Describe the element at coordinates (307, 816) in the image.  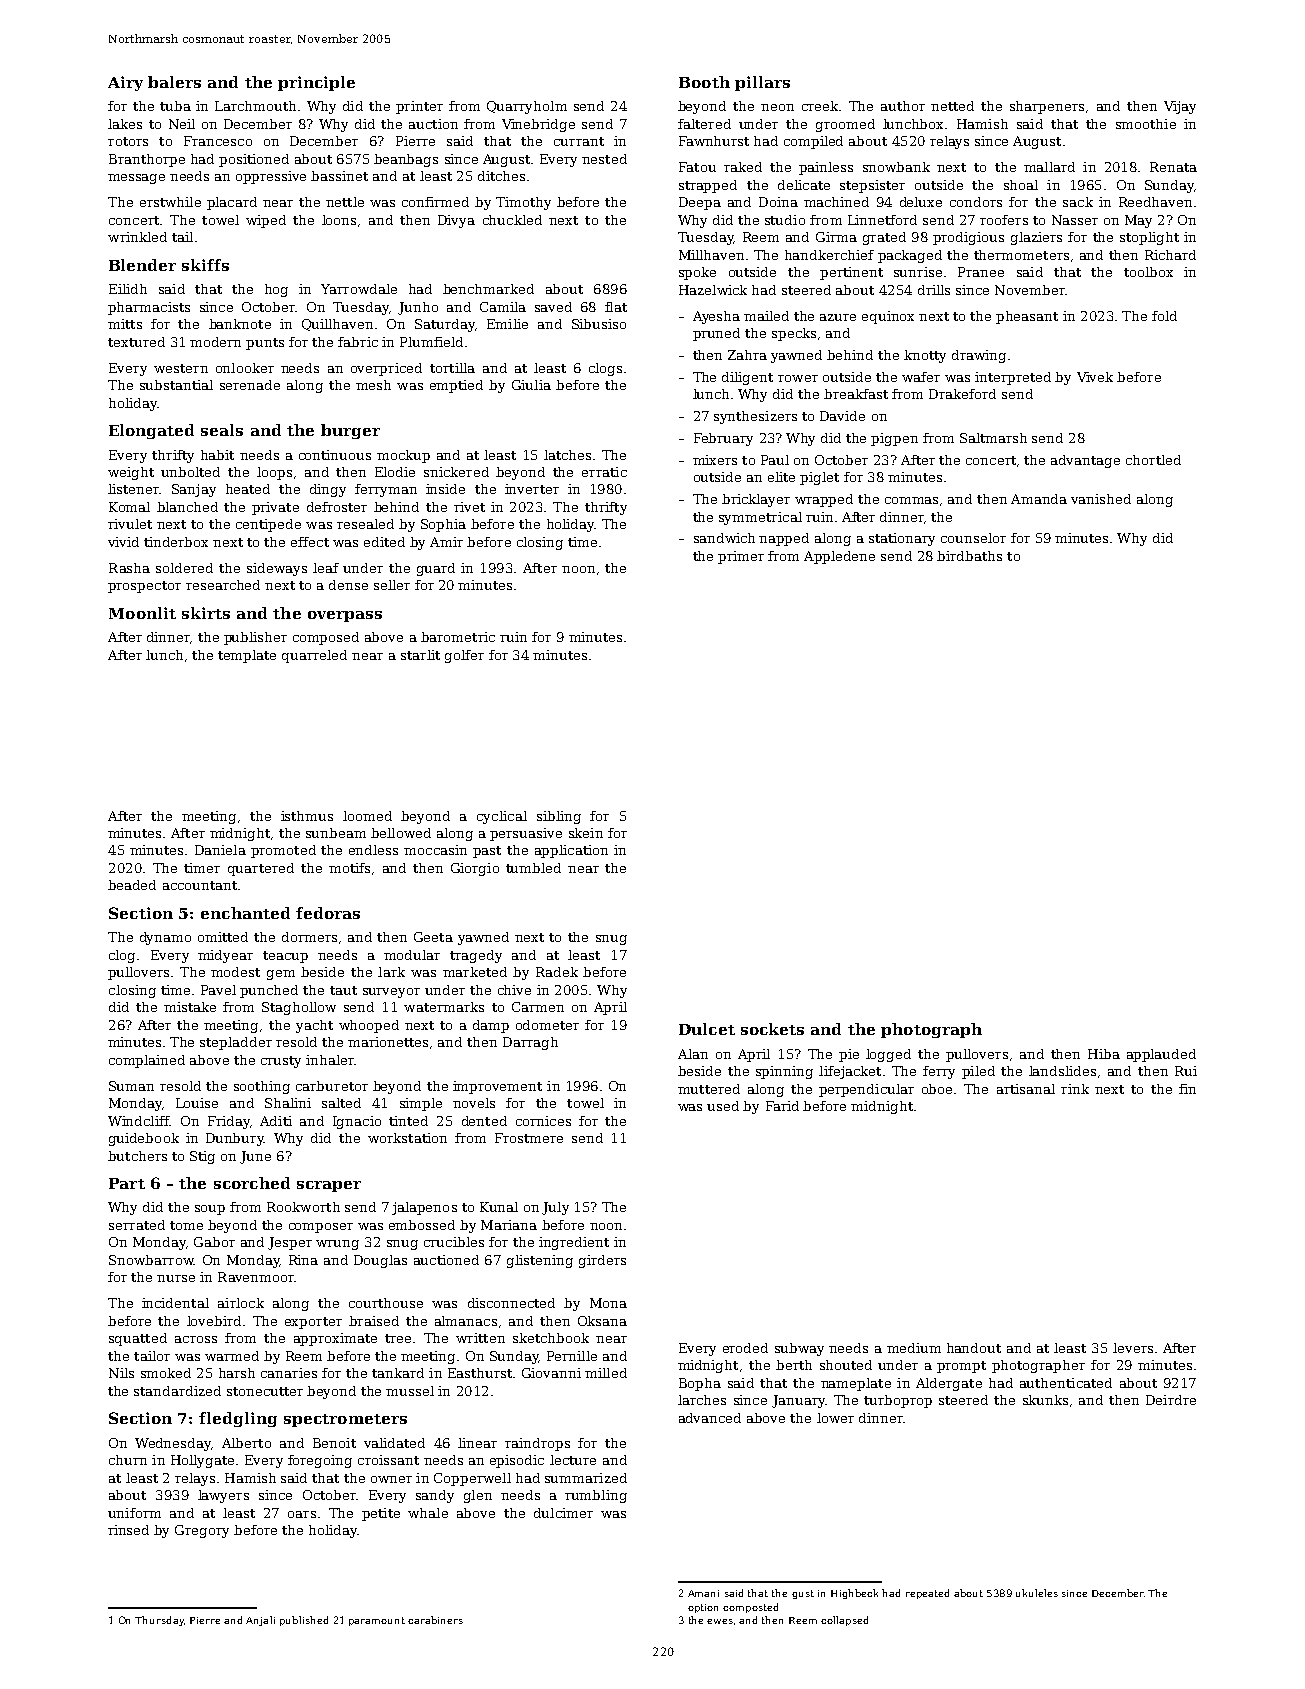
I see `isthmus` at that location.
